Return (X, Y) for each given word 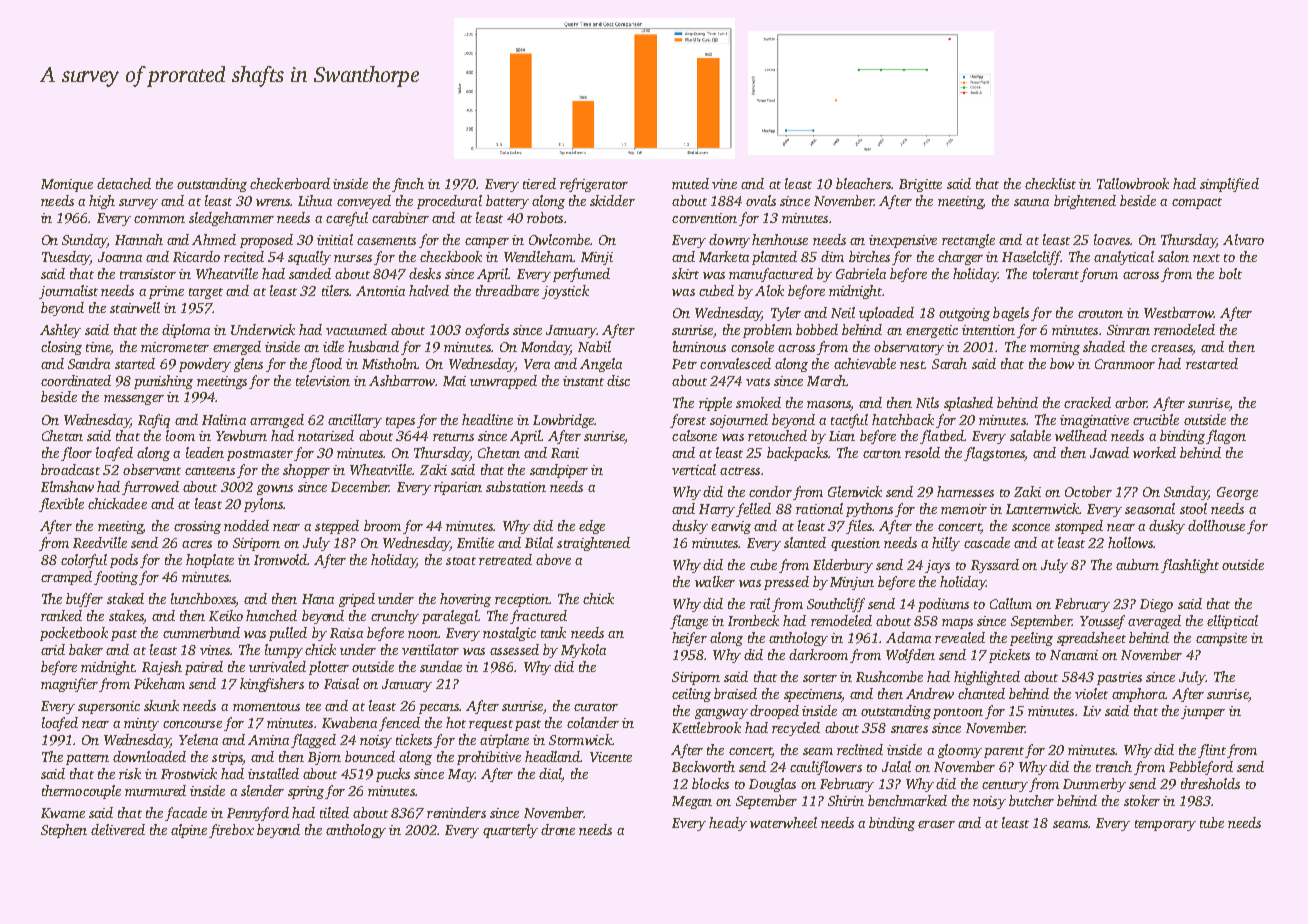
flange (689, 622)
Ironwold (281, 559)
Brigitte (920, 185)
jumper (1203, 712)
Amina (268, 740)
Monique (67, 185)
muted (690, 183)
